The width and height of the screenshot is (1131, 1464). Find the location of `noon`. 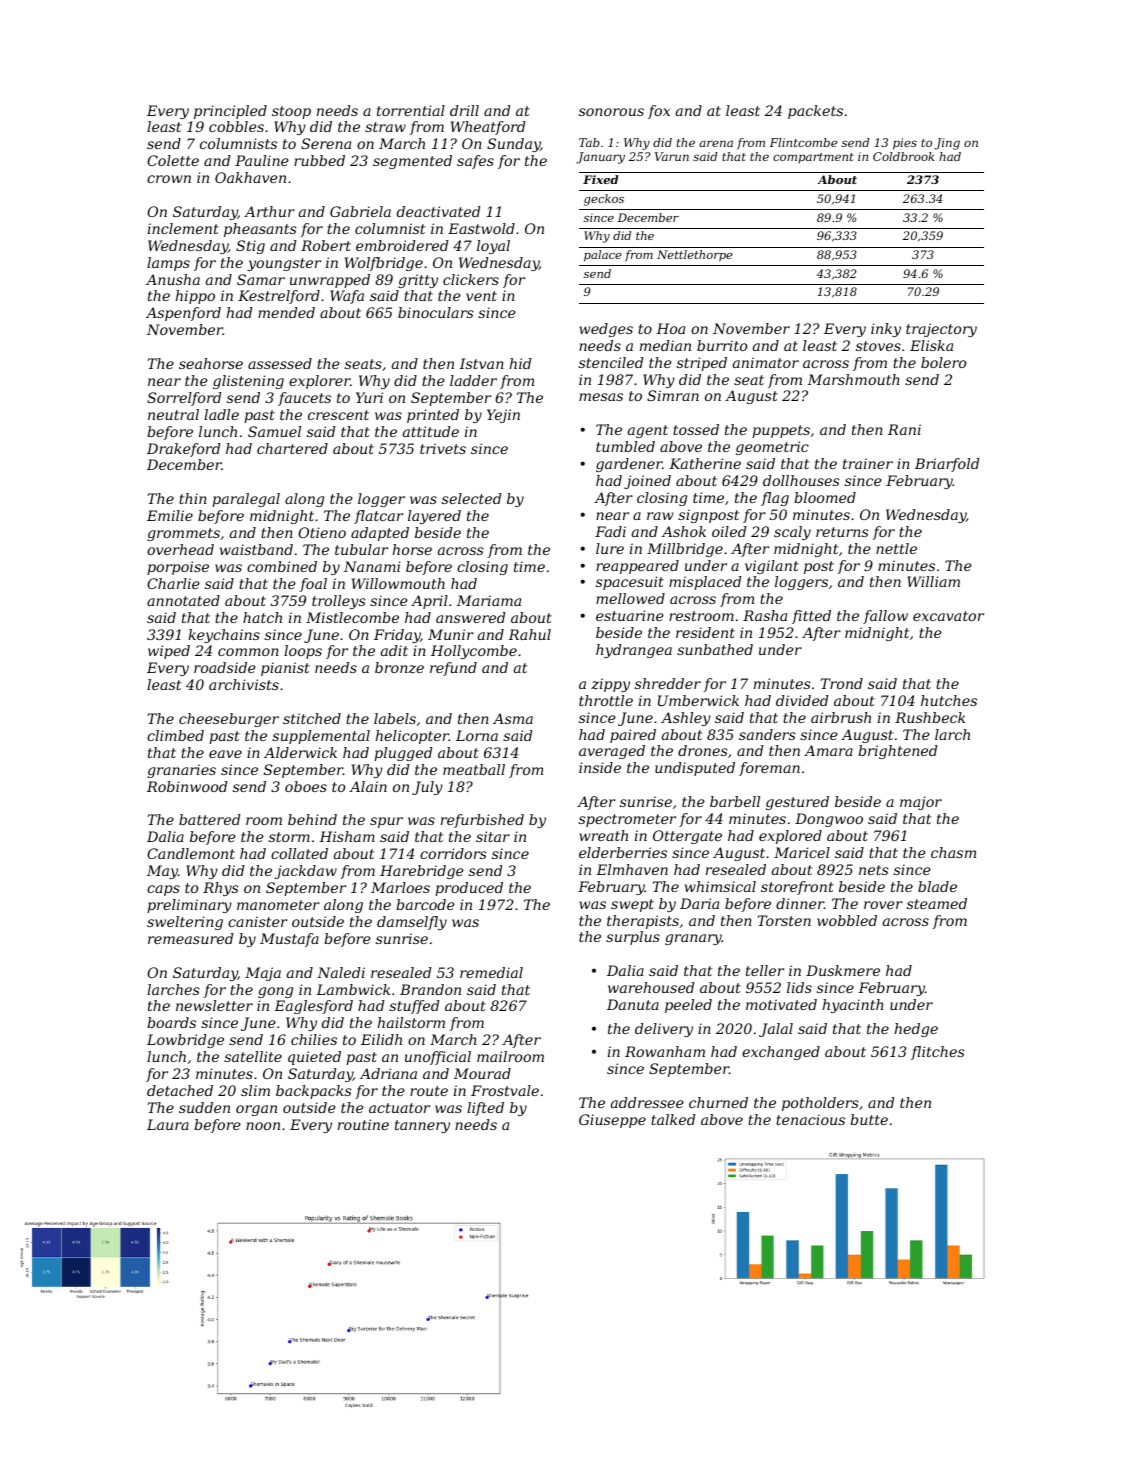

noon is located at coordinates (263, 1126).
